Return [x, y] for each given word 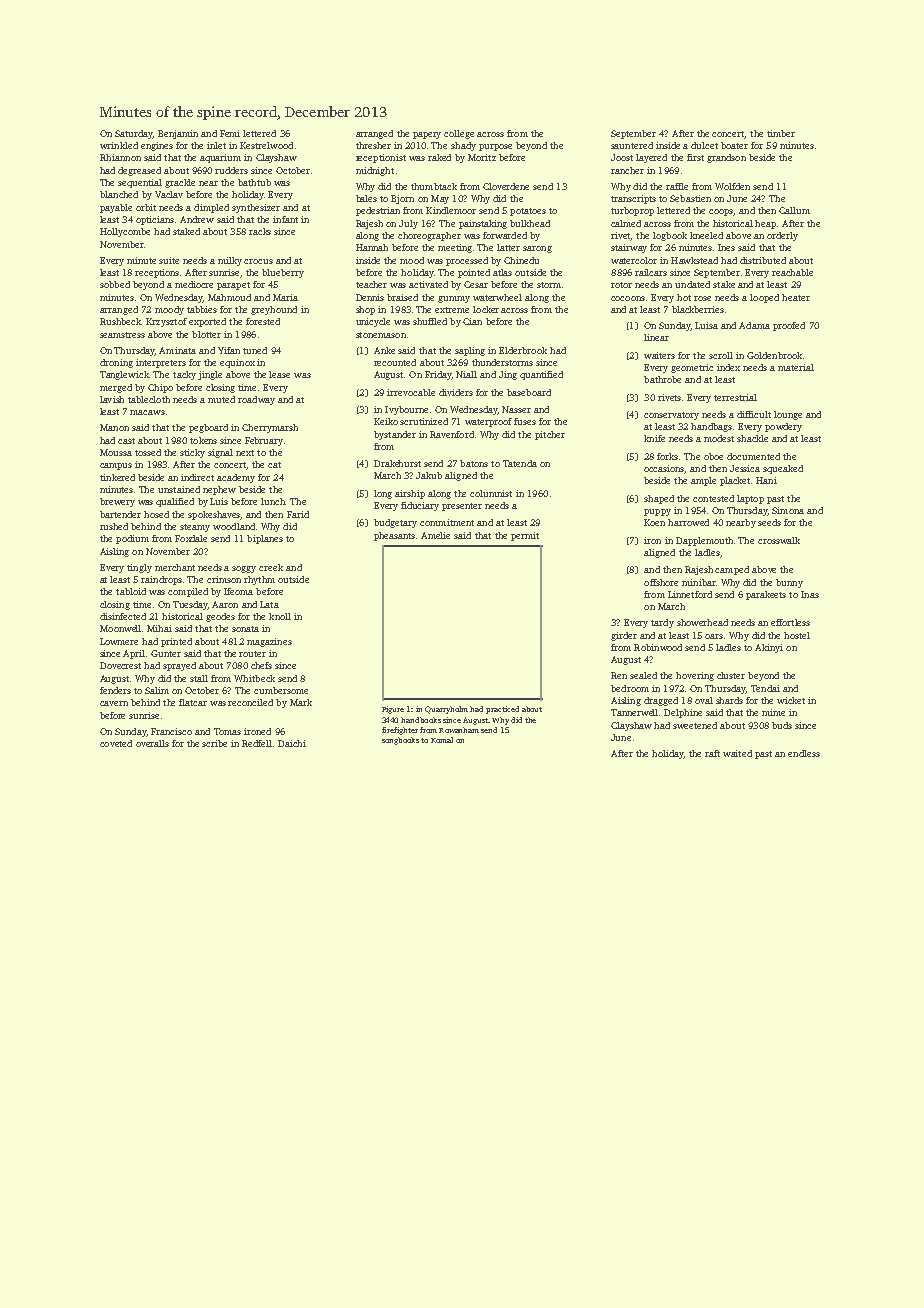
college [459, 134]
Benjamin [178, 134]
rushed [114, 526]
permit [525, 536]
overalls [152, 743]
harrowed [688, 522]
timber [781, 133]
